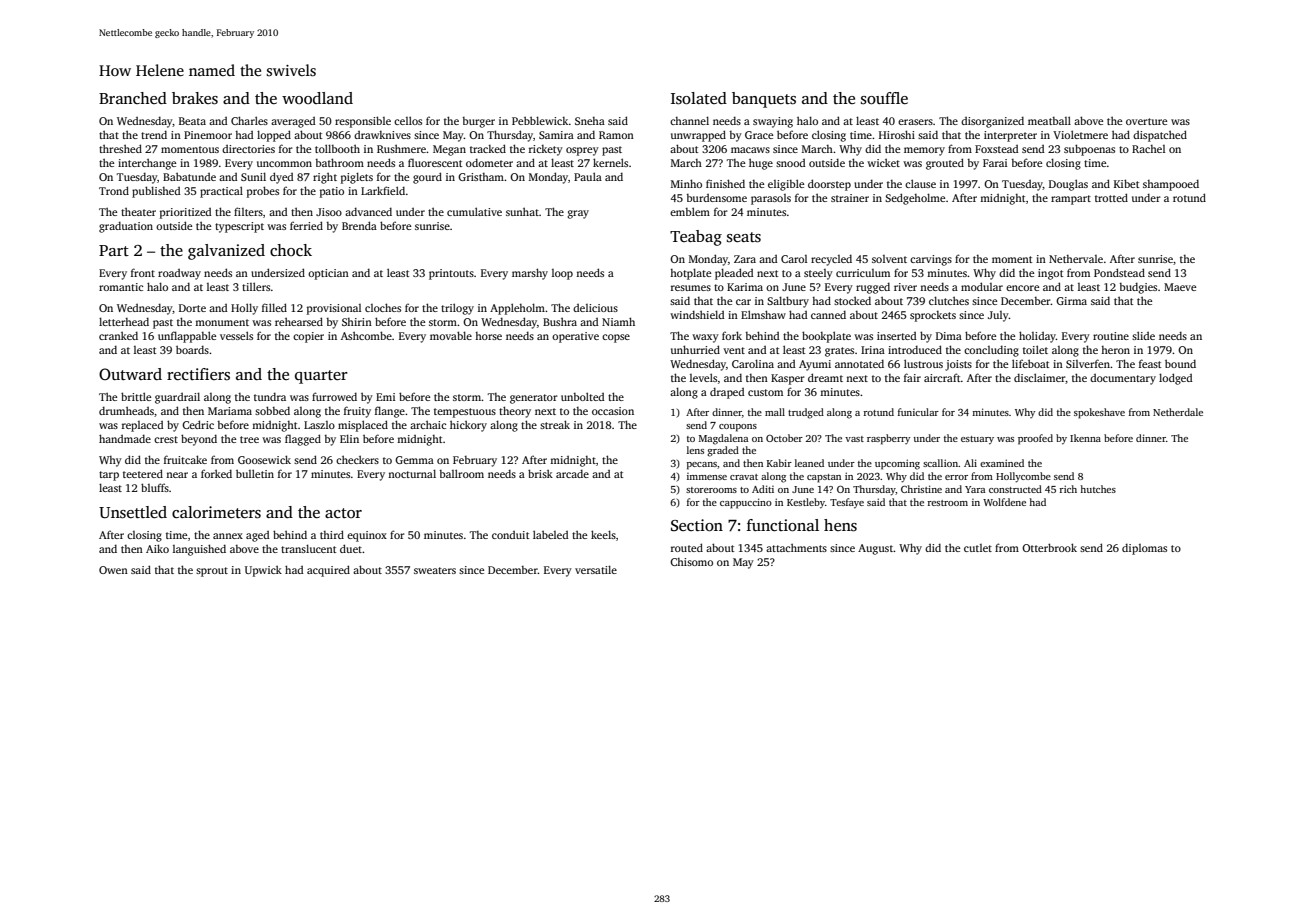  Describe the element at coordinates (978, 548) in the document. I see `cutlet` at that location.
